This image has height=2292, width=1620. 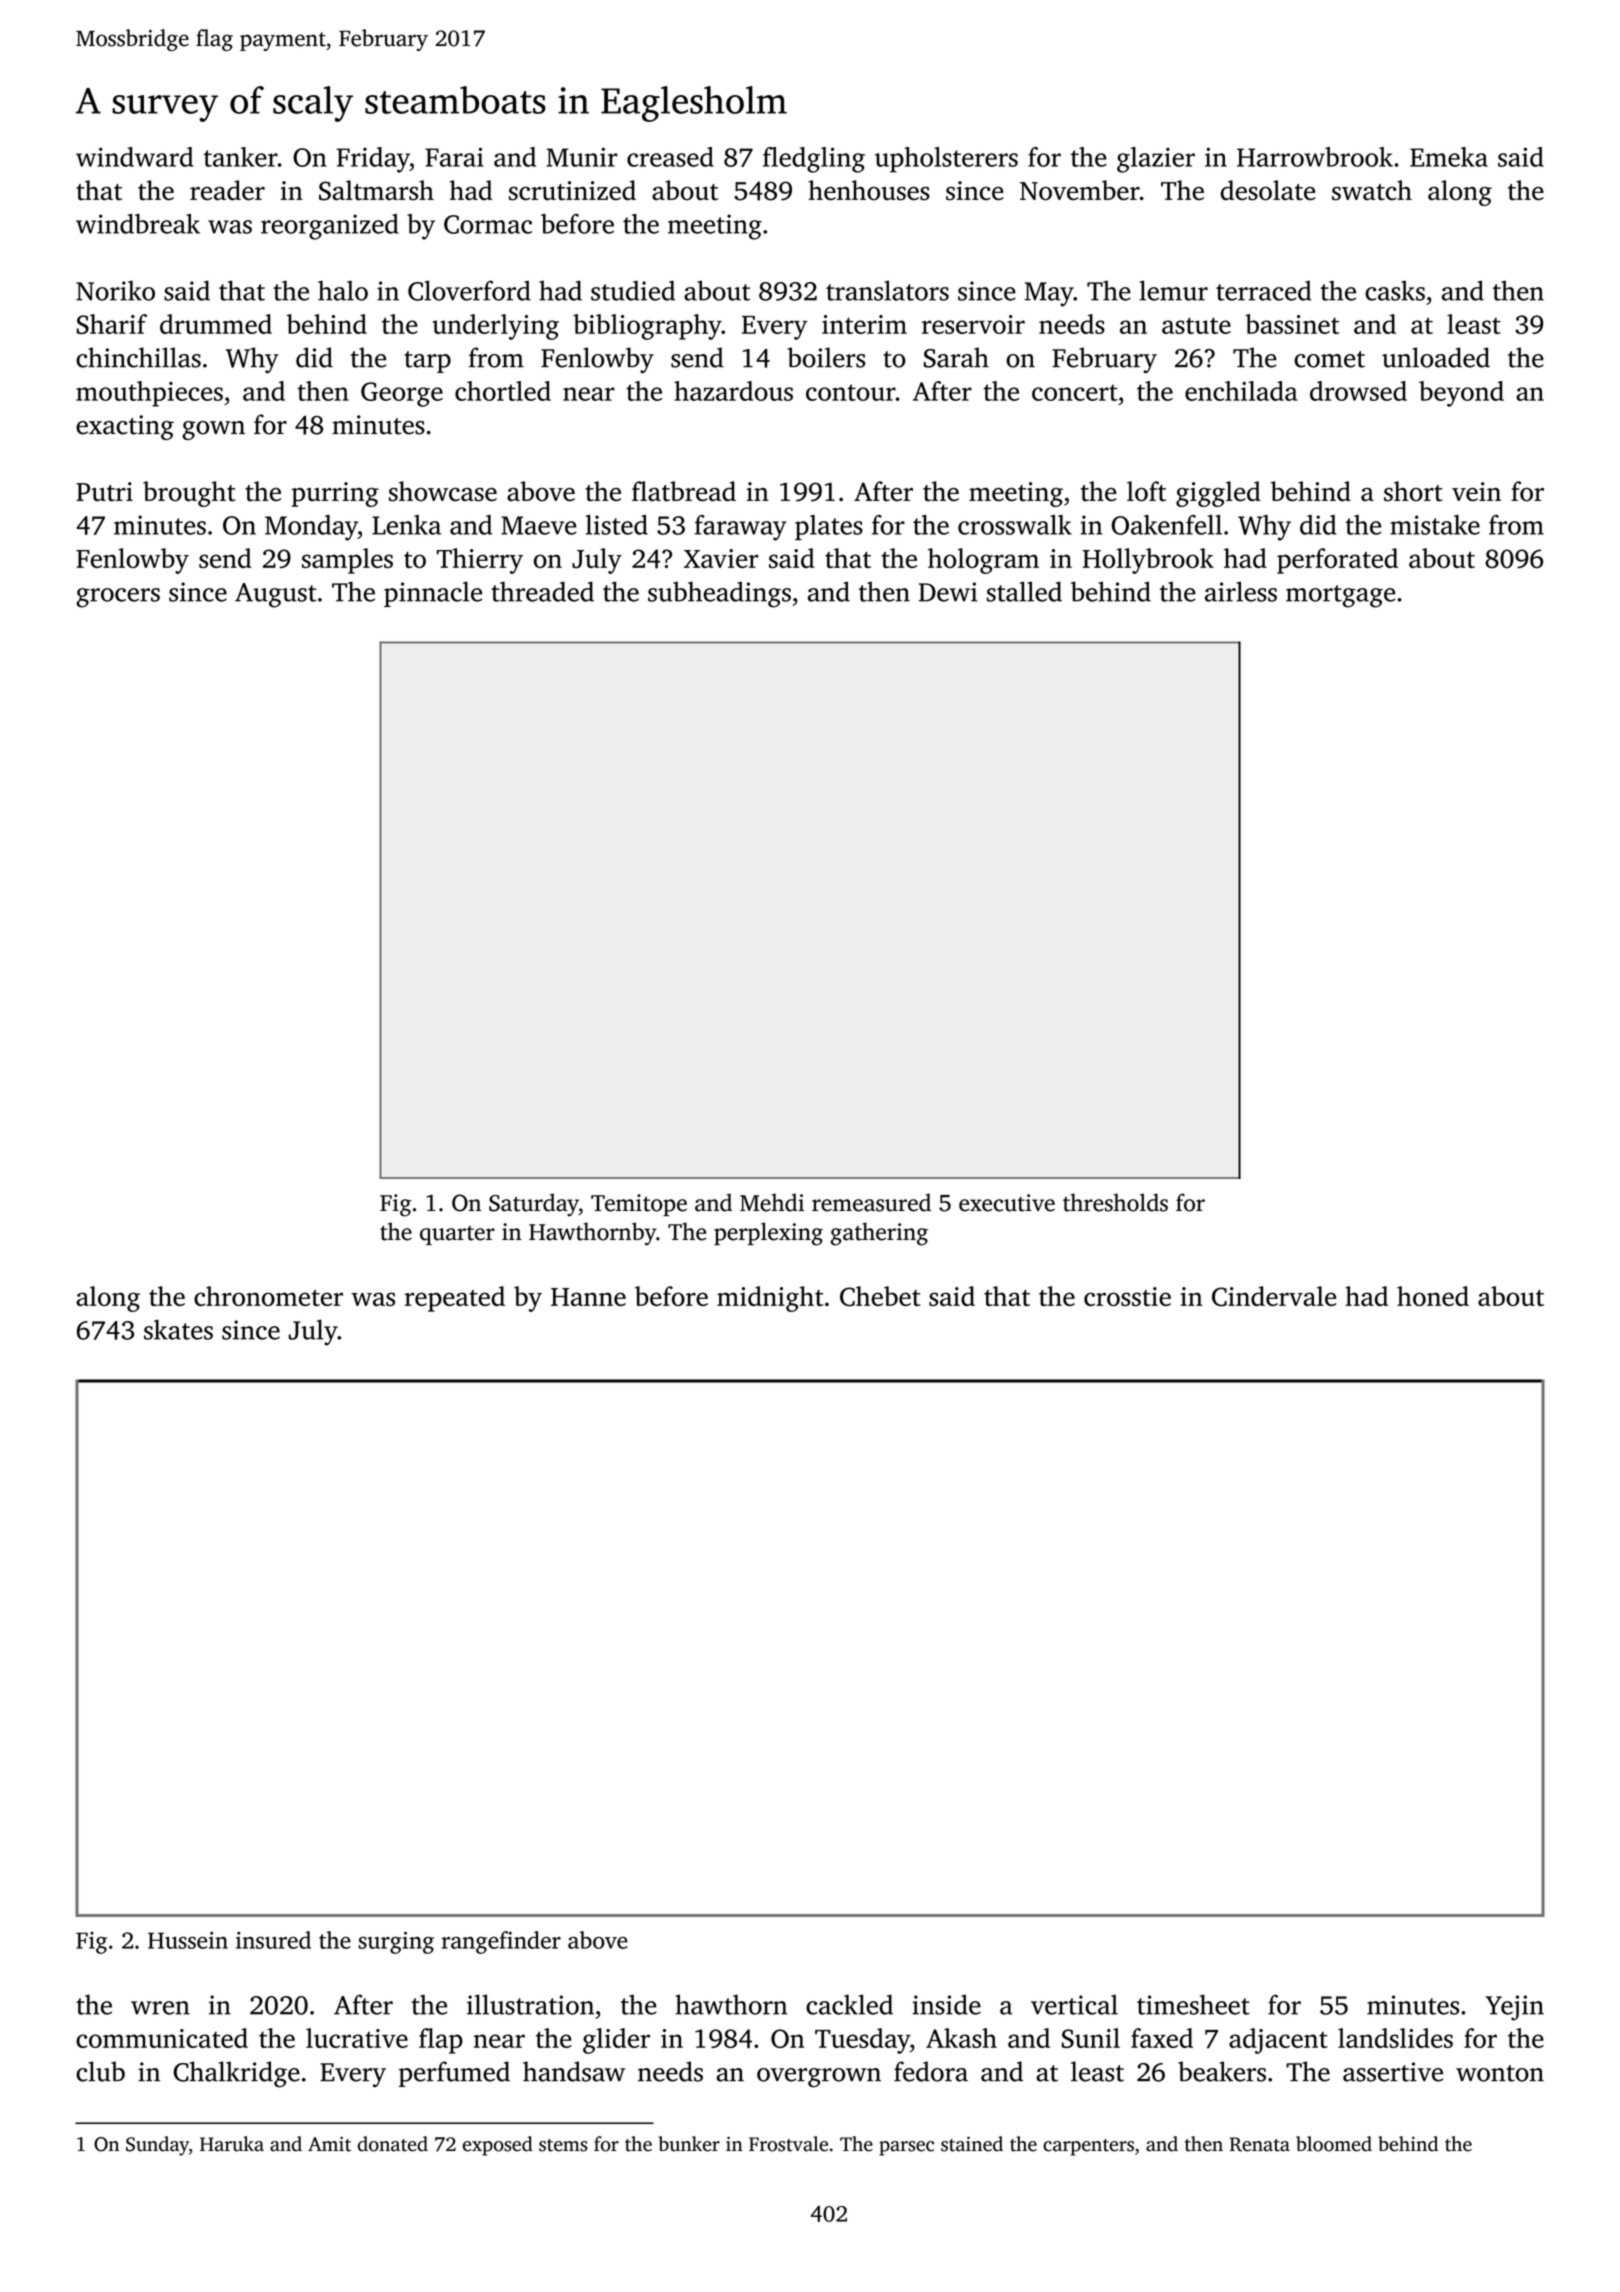 What do you see at coordinates (1315, 157) in the image?
I see `Harrowbrook` at bounding box center [1315, 157].
